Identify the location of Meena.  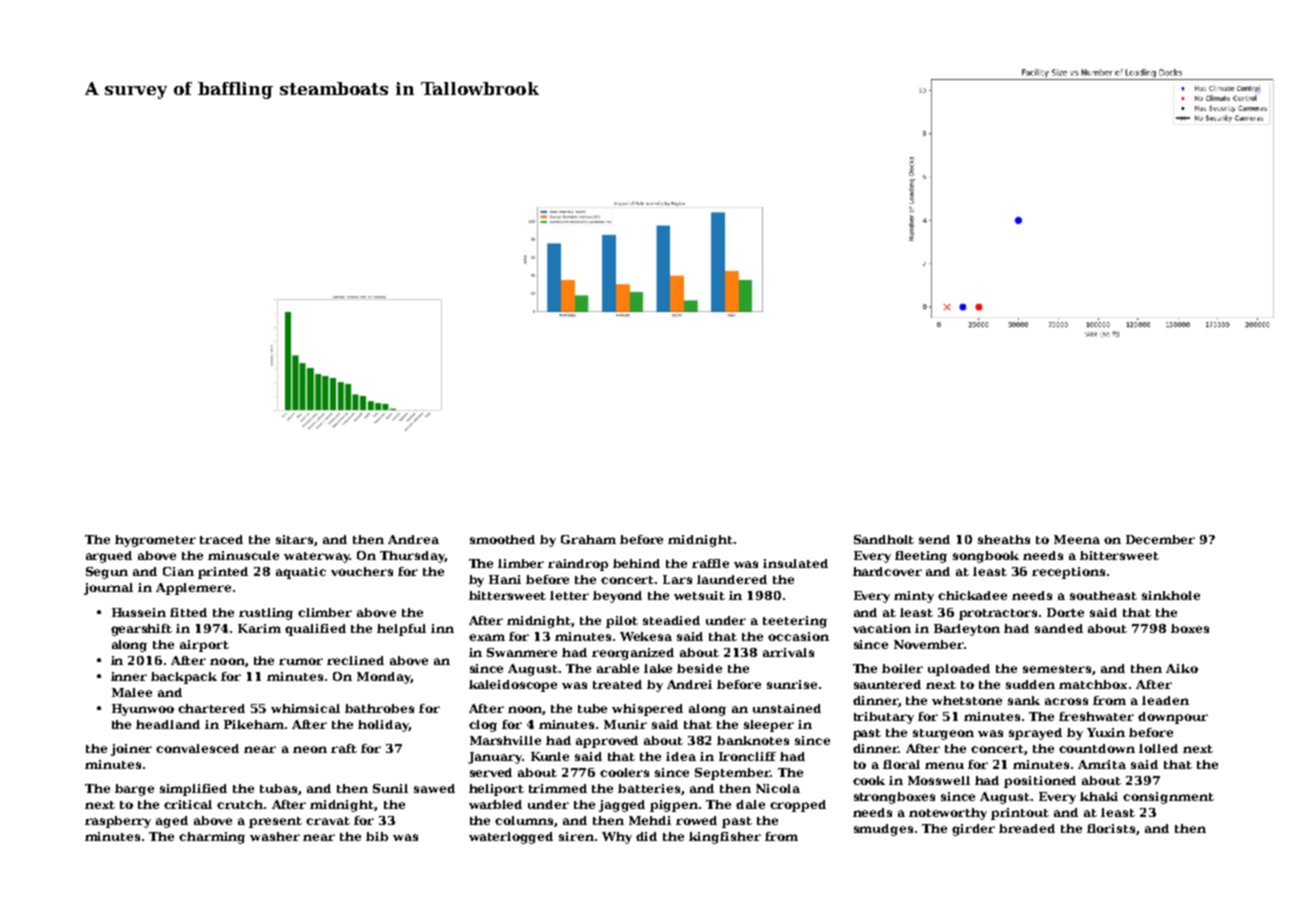
(1077, 539).
